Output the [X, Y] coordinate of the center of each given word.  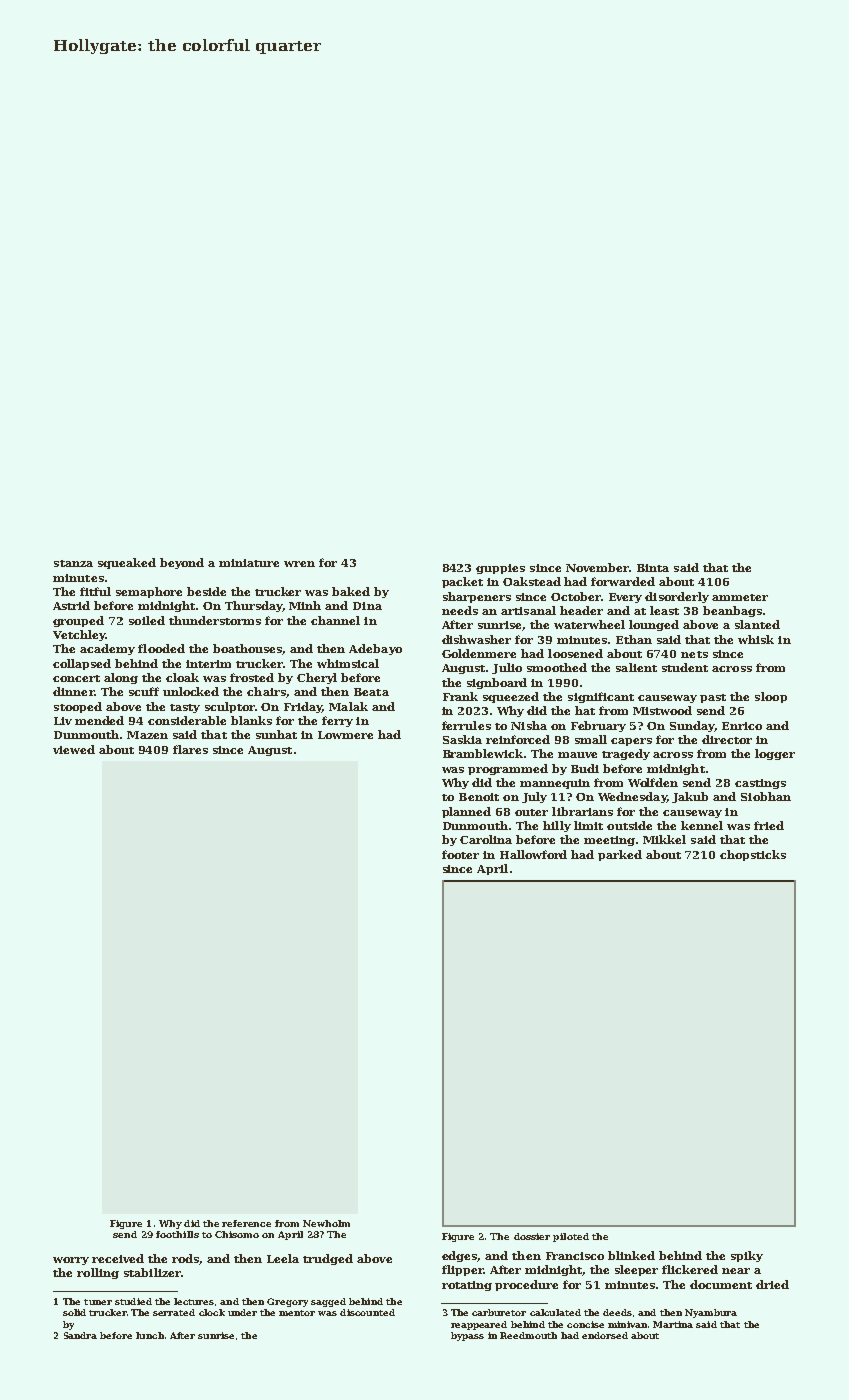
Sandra [80, 1335]
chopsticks [753, 855]
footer [460, 854]
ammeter [740, 597]
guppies [500, 569]
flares [190, 749]
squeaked [127, 563]
